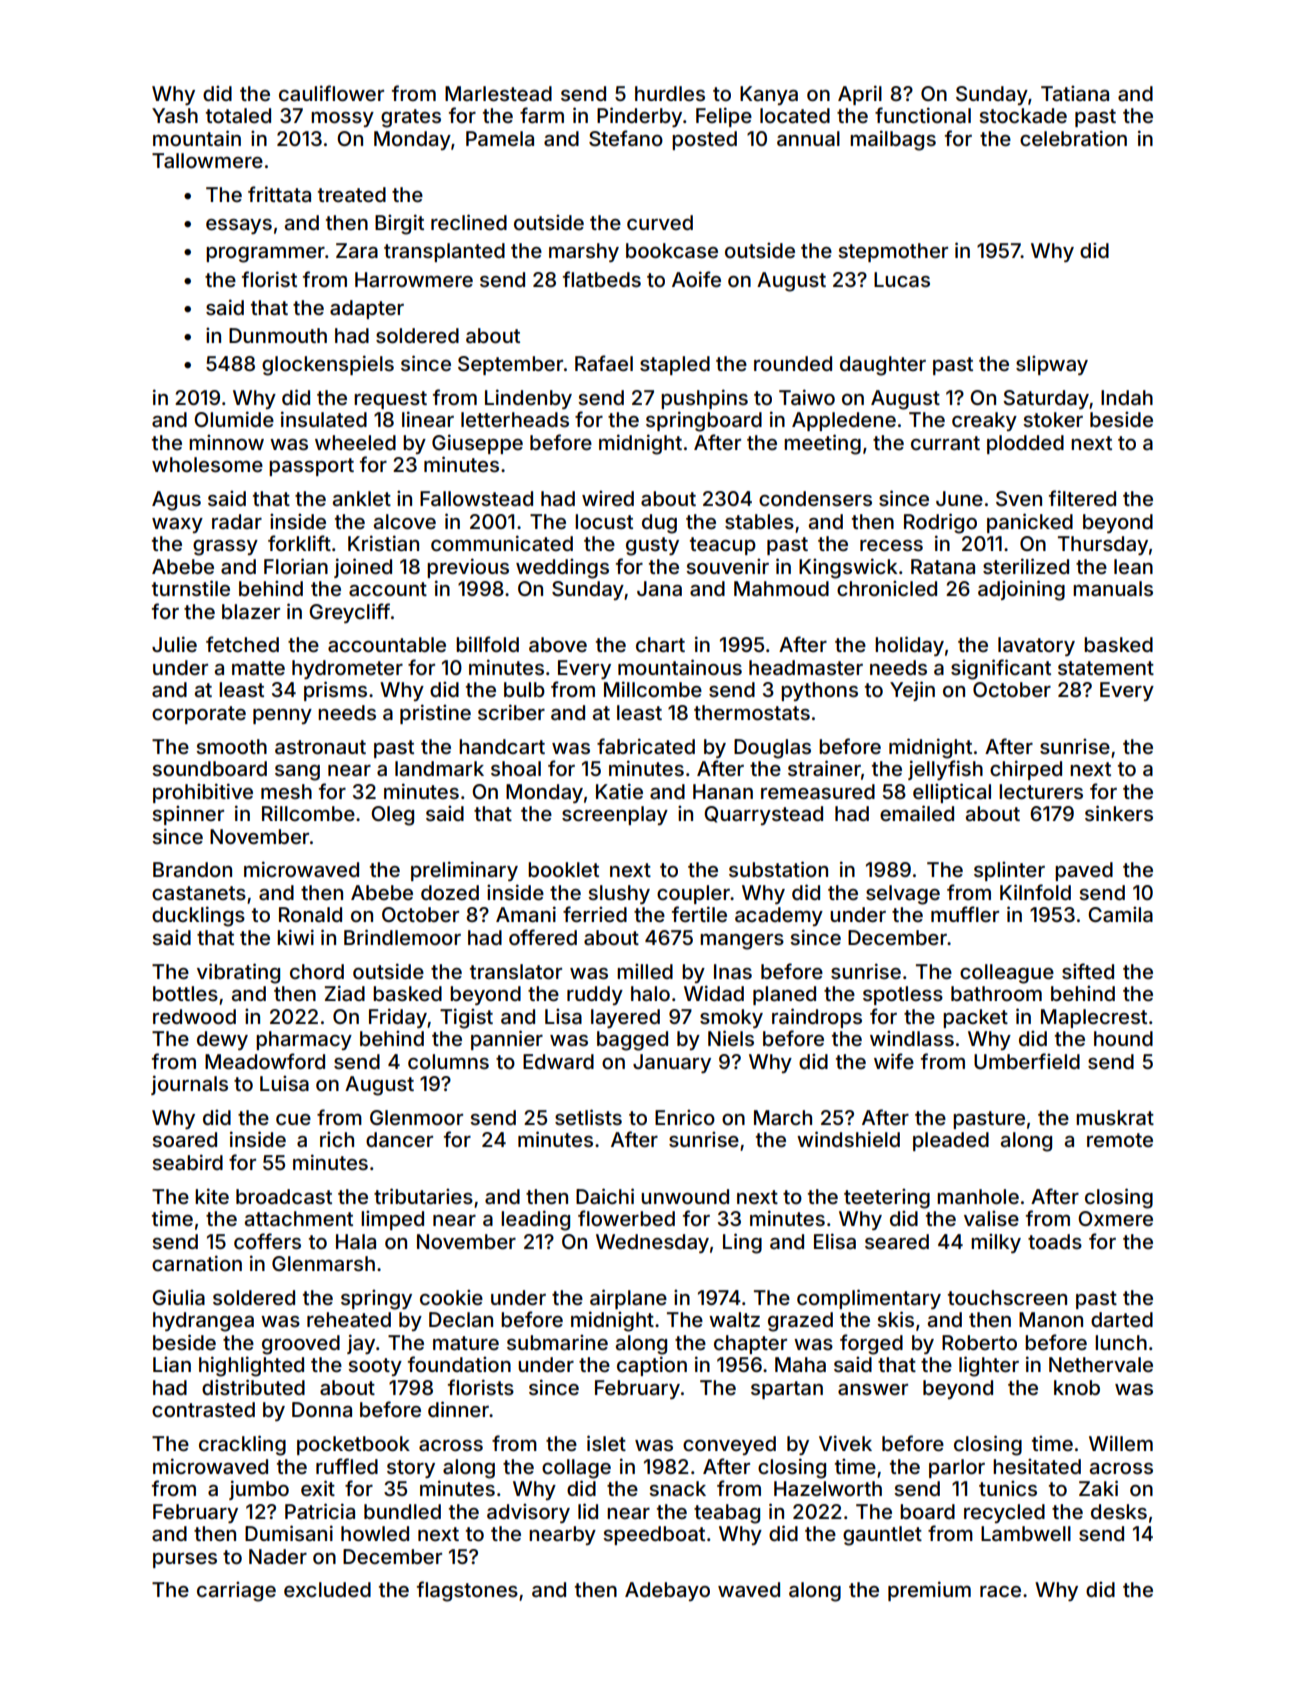 The height and width of the image is (1690, 1306). Describe the element at coordinates (331, 93) in the image. I see `cauliflower` at that location.
